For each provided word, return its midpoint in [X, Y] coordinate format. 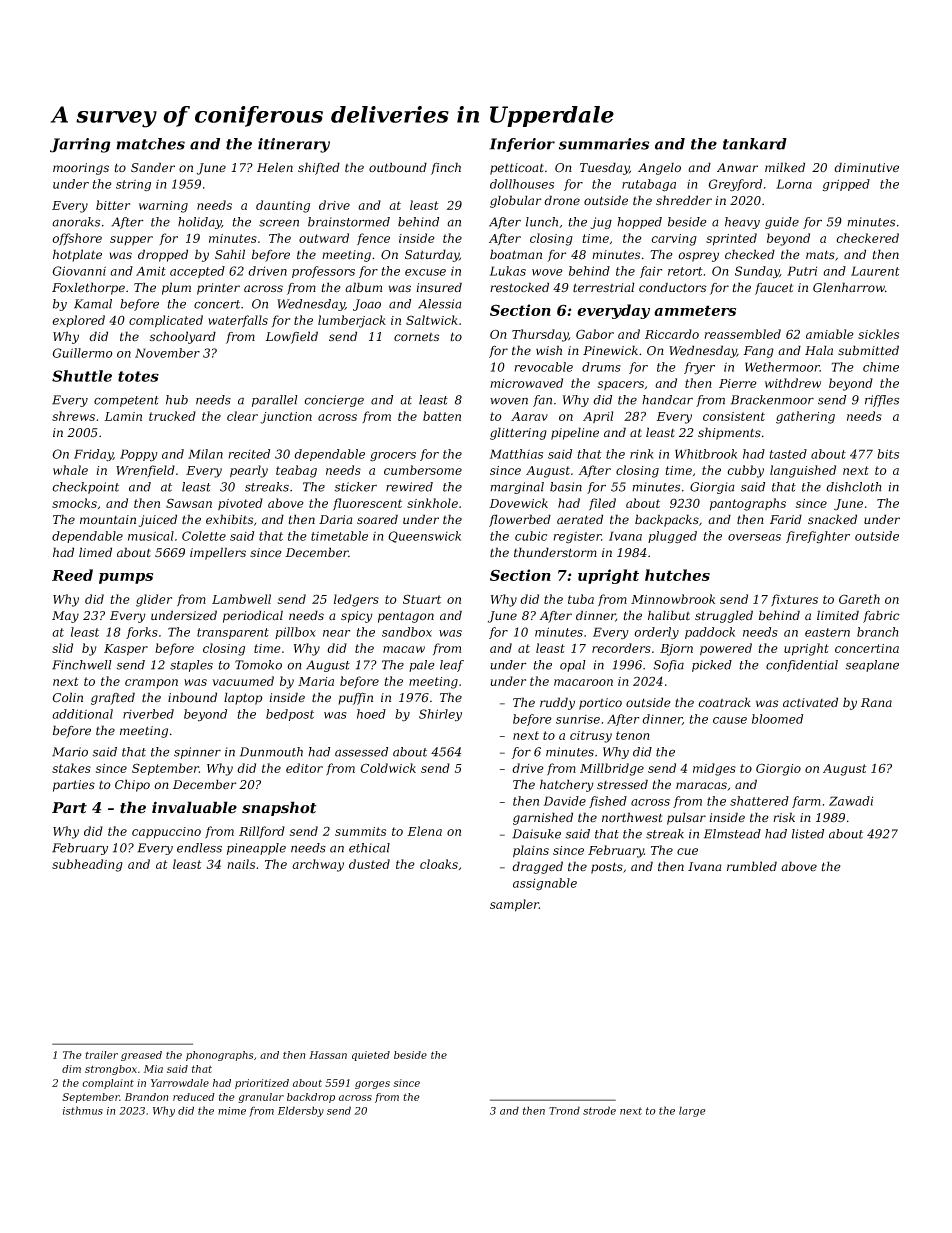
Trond [564, 1110]
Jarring [80, 145]
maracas [701, 786]
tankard [755, 144]
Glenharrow [849, 287]
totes [138, 376]
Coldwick [388, 768]
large [692, 1111]
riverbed [148, 714]
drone [562, 200]
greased [141, 1056]
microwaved [526, 383]
